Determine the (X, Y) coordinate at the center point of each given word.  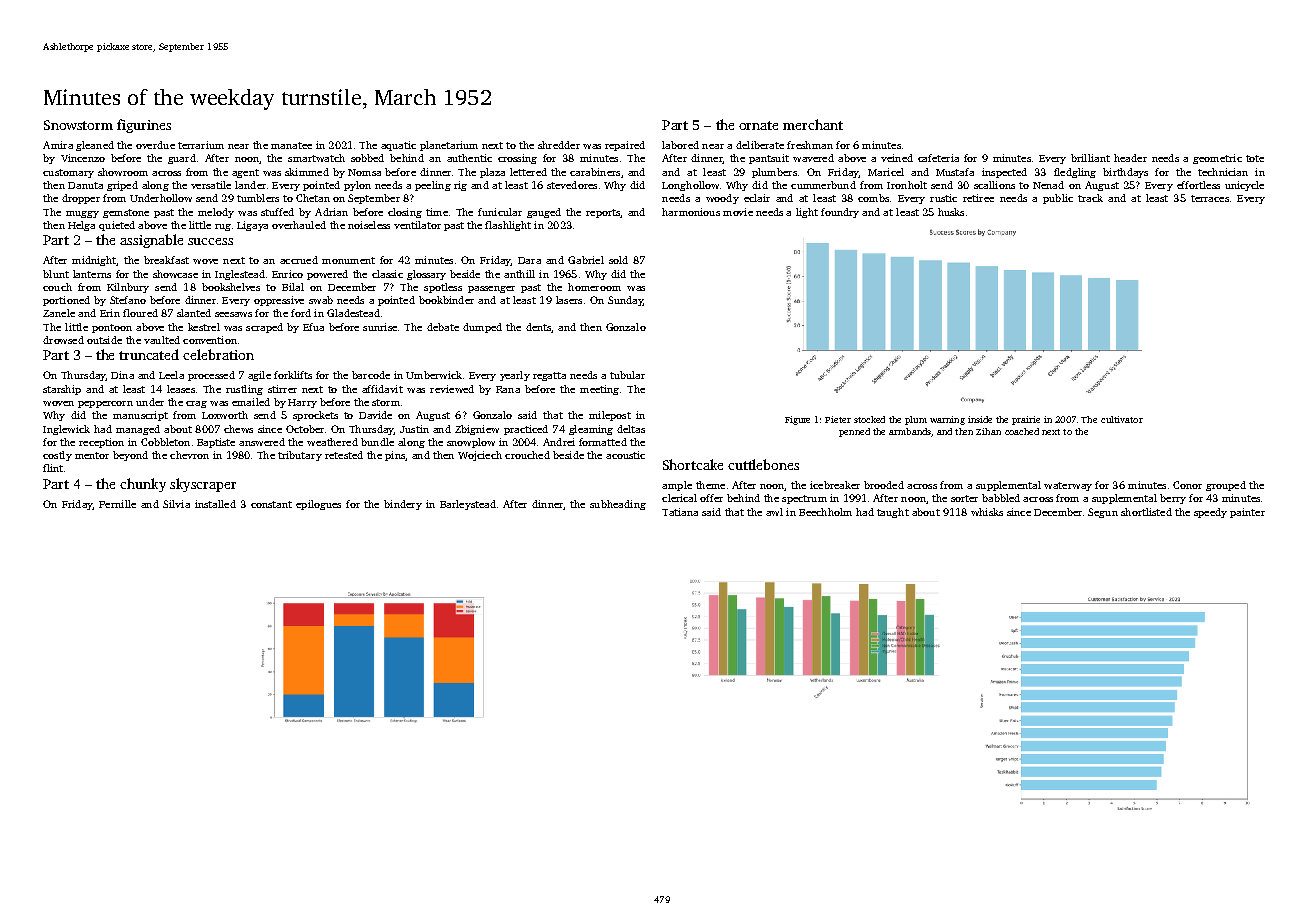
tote (1255, 158)
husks (951, 212)
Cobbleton (165, 442)
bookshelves (231, 287)
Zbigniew (477, 430)
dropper (81, 199)
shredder (559, 145)
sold (618, 260)
